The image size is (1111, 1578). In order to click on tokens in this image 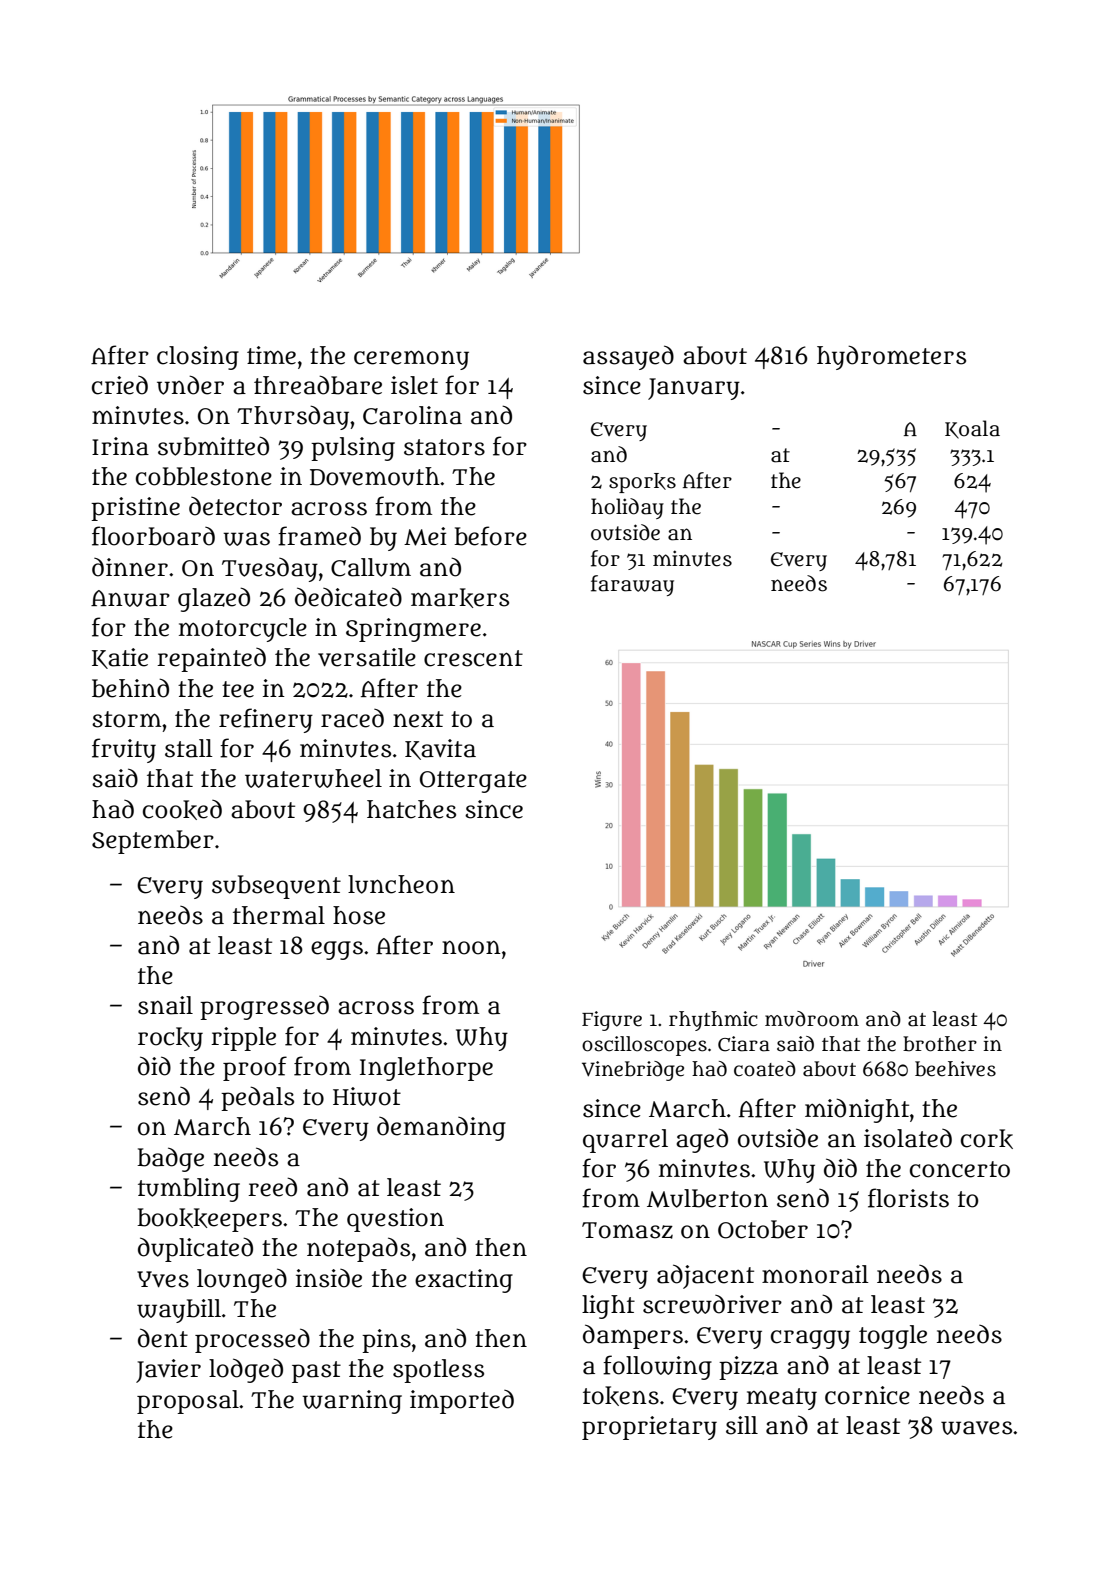, I will do `click(621, 1396)`.
